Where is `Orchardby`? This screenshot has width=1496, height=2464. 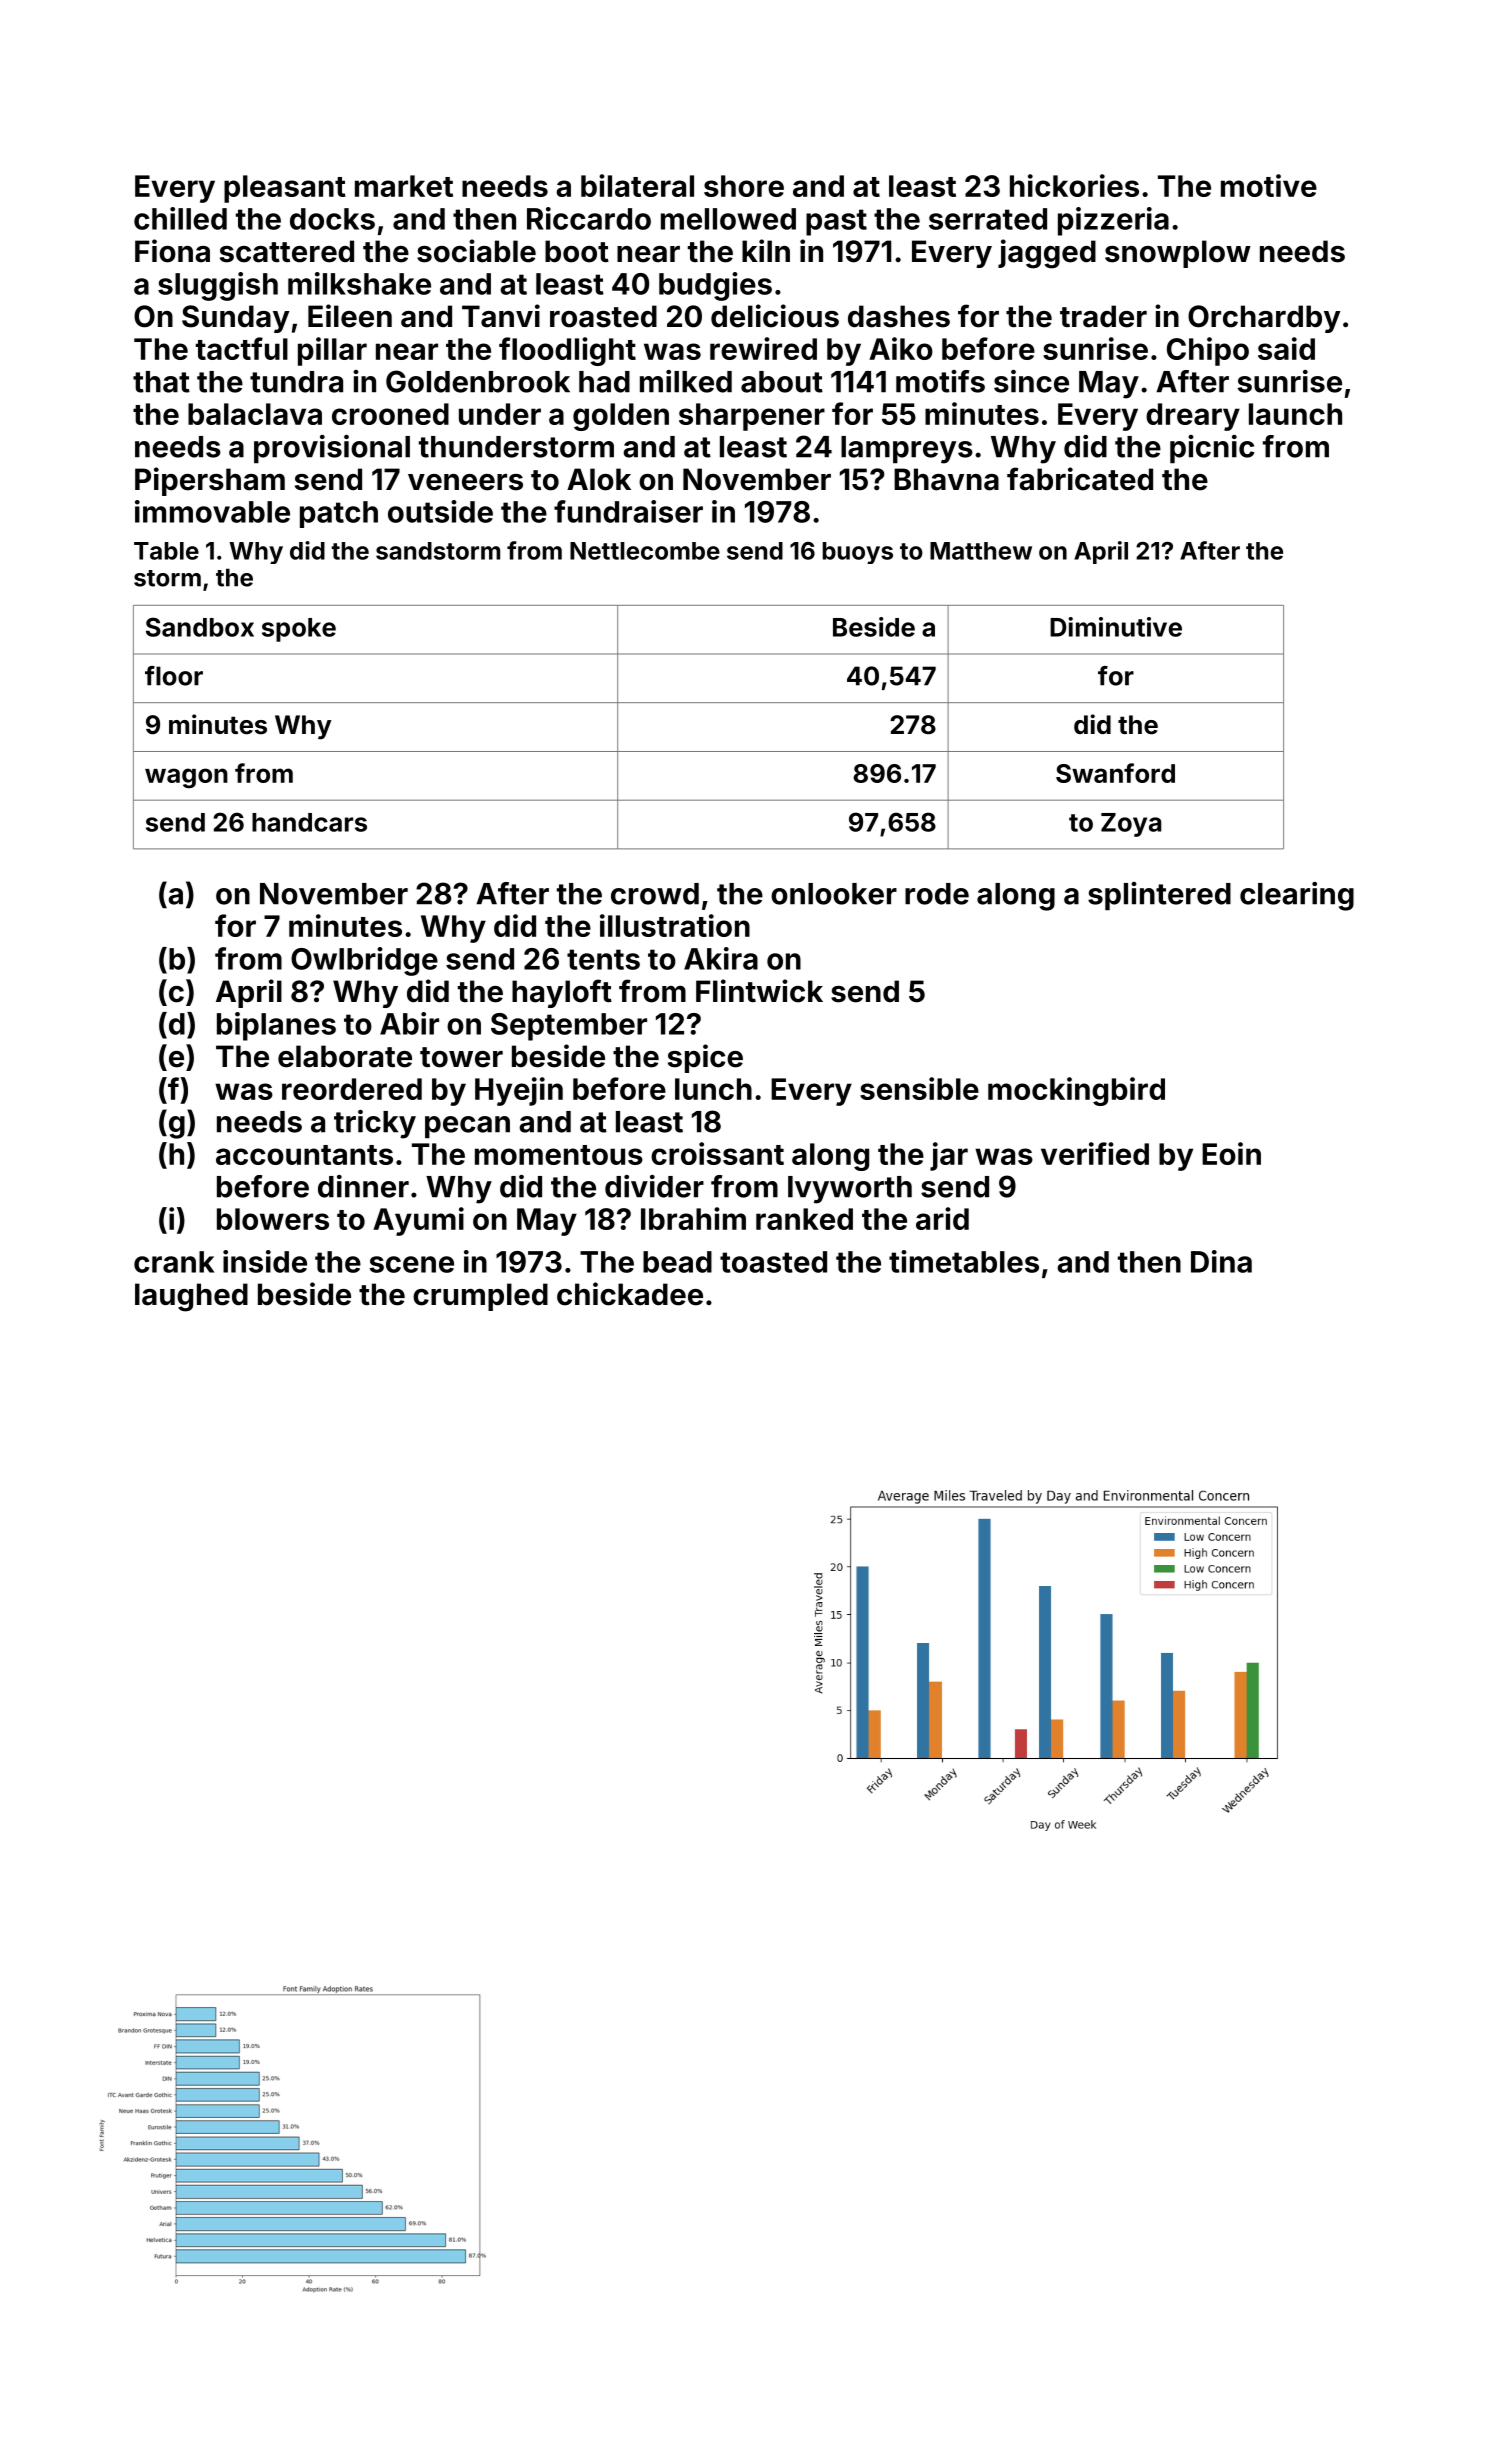 Orchardby is located at coordinates (1264, 319).
